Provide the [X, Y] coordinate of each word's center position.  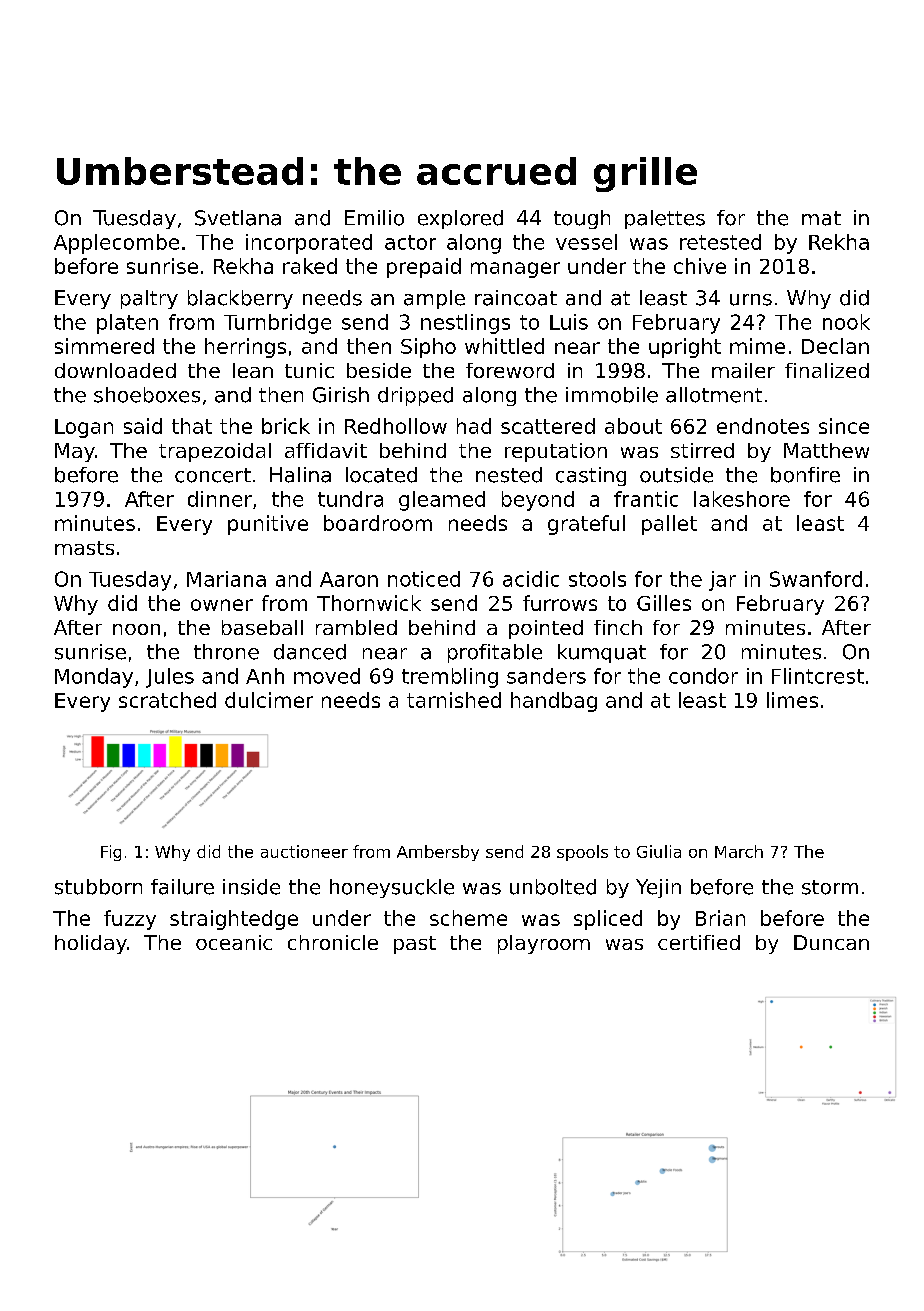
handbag [554, 702]
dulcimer [269, 700]
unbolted [553, 887]
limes [792, 700]
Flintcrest [818, 676]
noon [136, 629]
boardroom [378, 523]
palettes [665, 219]
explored [460, 219]
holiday [91, 944]
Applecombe [116, 244]
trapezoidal [215, 452]
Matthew [826, 450]
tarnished [454, 700]
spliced [608, 920]
